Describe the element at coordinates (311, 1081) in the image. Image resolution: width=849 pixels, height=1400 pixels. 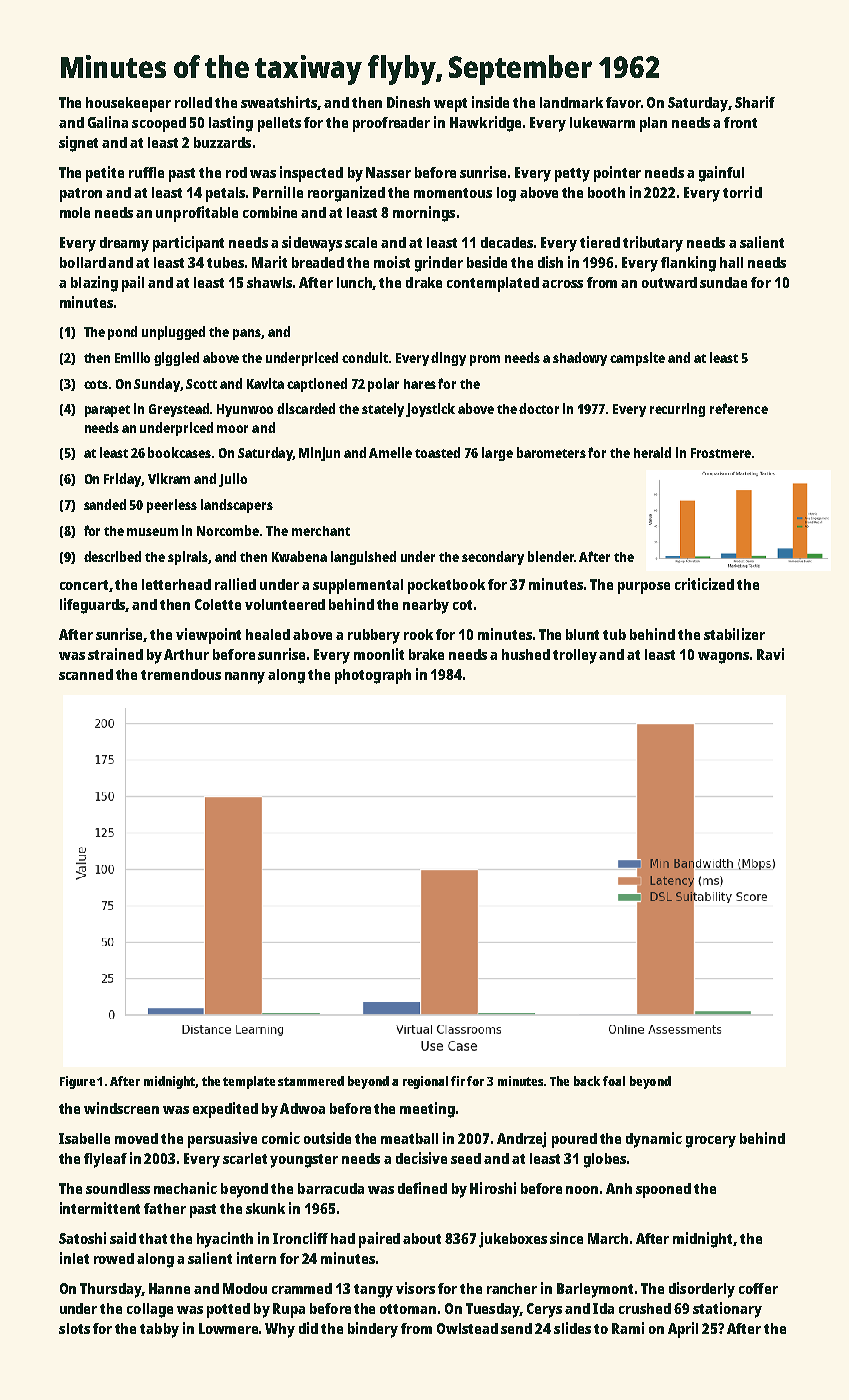
I see `stammered` at that location.
